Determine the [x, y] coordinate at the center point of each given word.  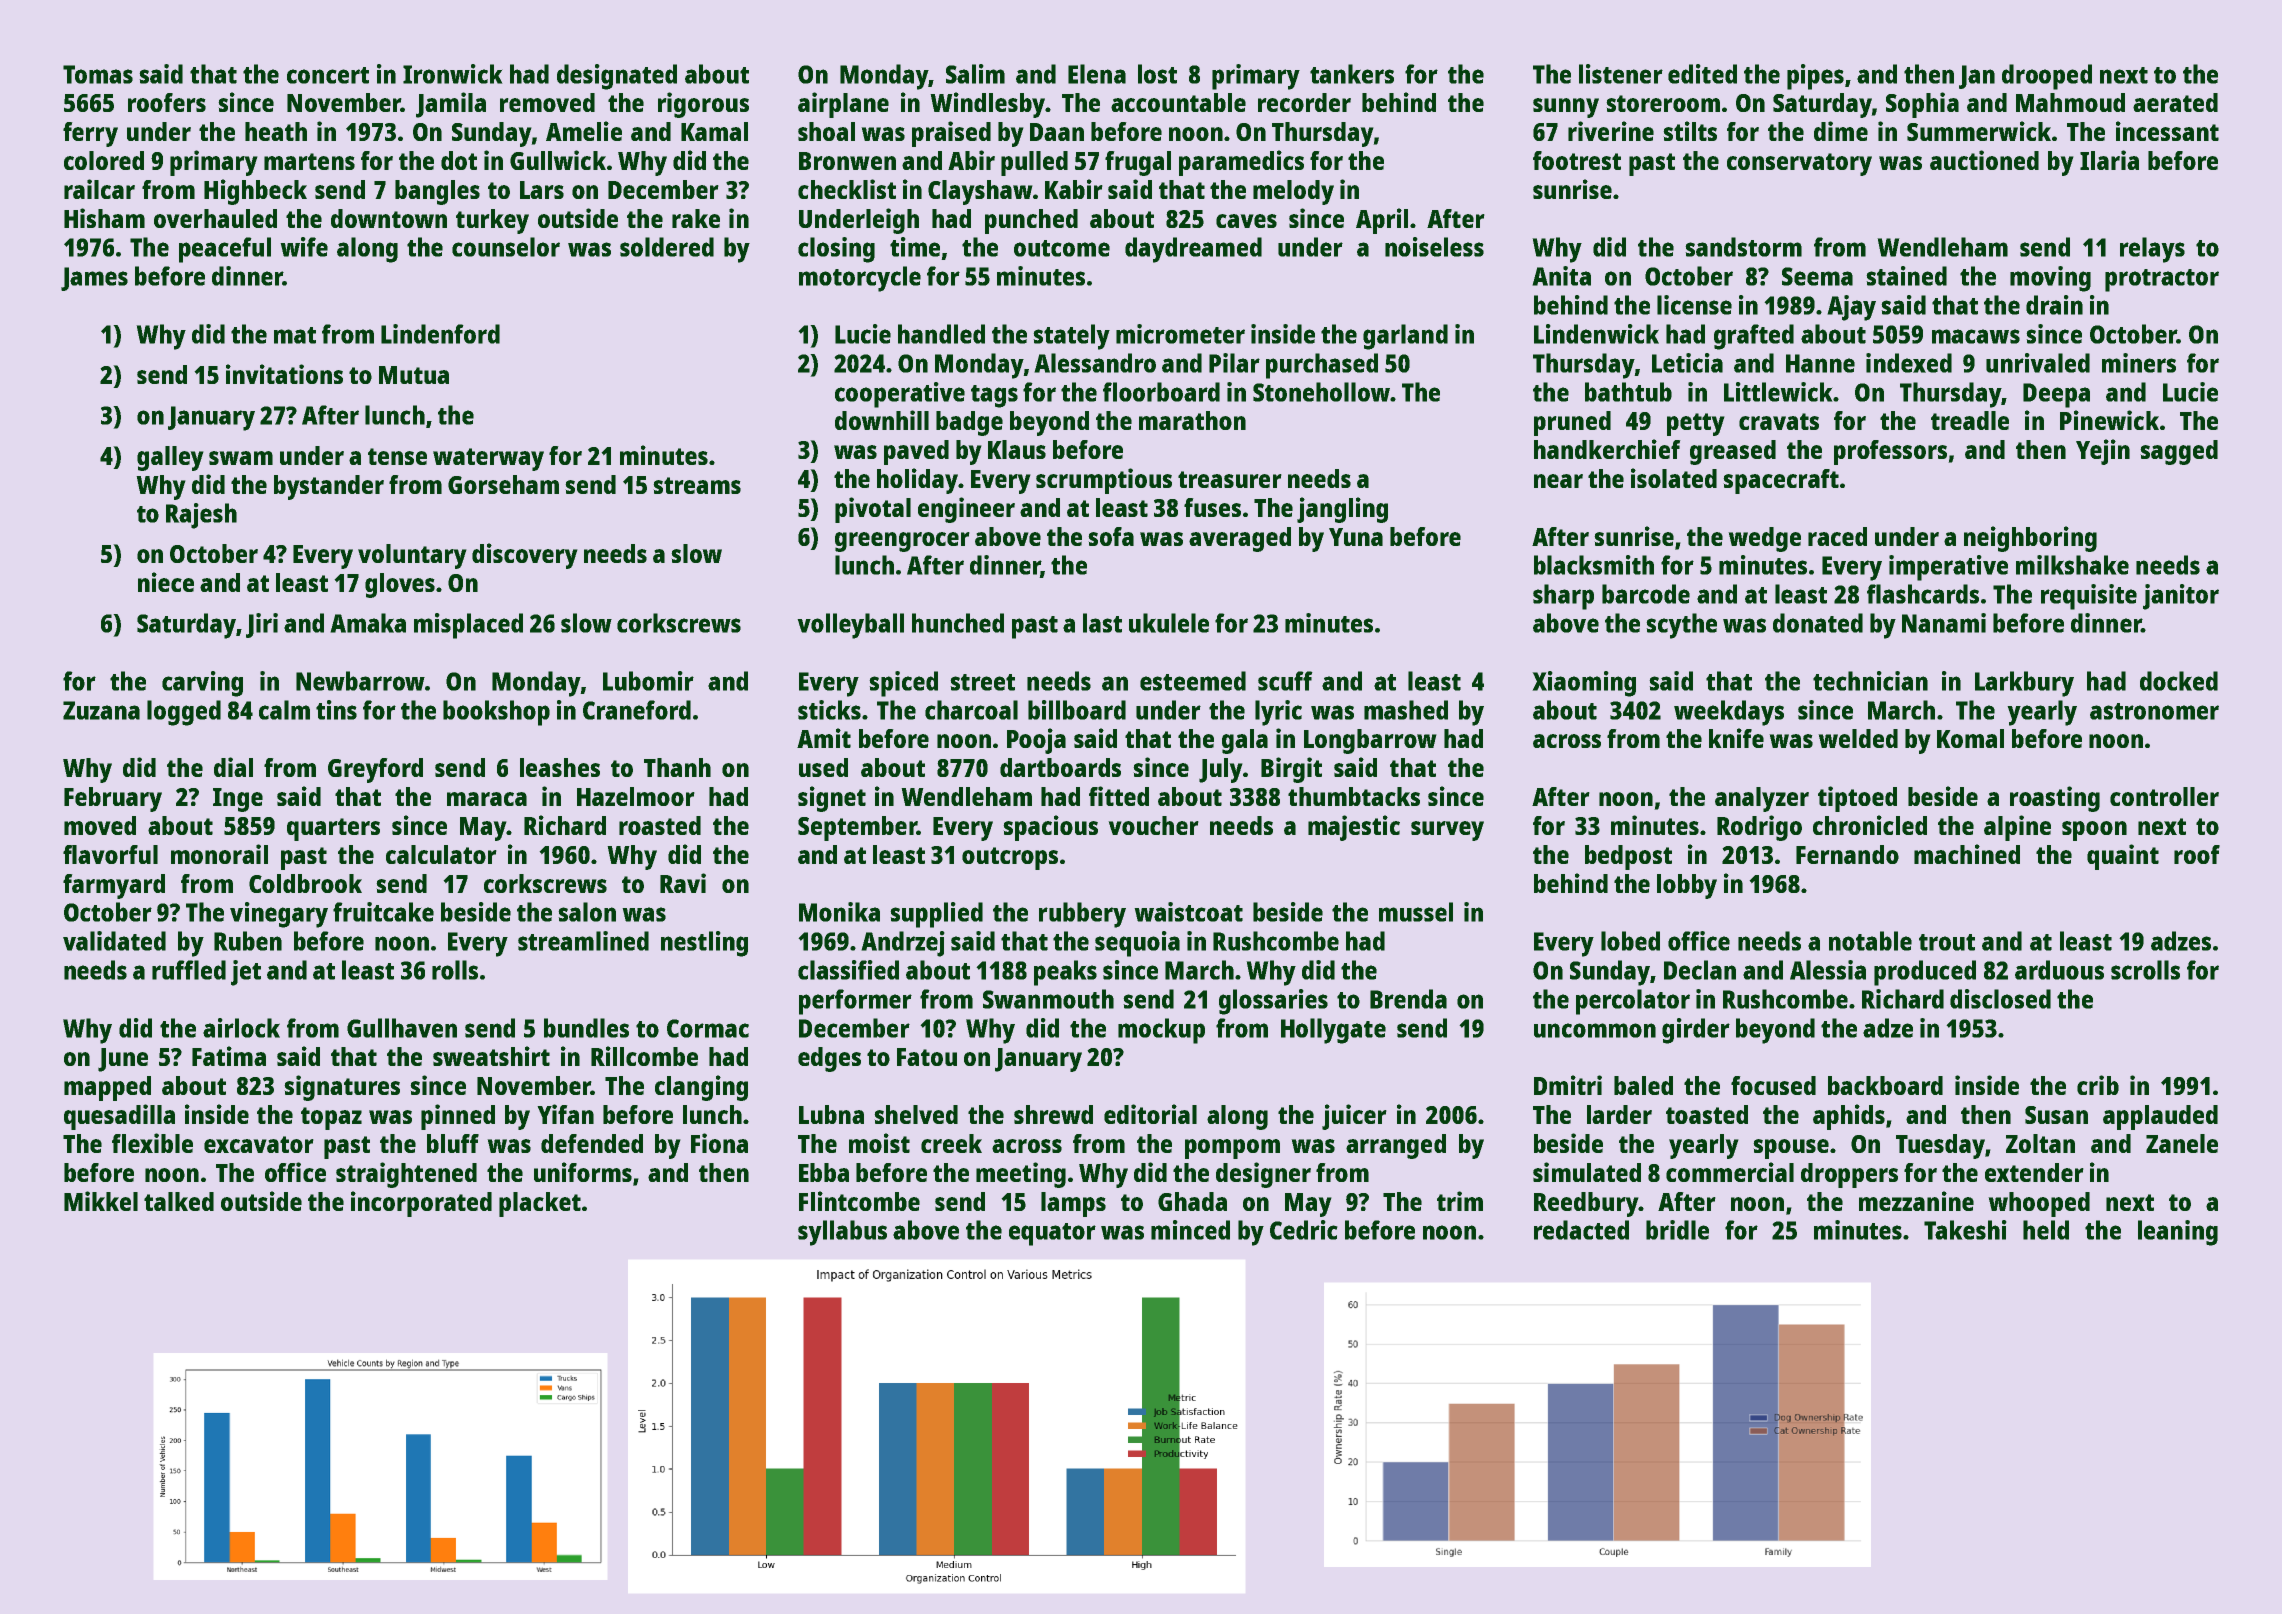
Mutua [414, 375]
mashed [1406, 710]
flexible [152, 1143]
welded [1858, 738]
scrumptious [1104, 481]
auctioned [1984, 160]
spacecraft [1781, 481]
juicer [1354, 1117]
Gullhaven [402, 1028]
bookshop [496, 713]
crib [2098, 1085]
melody [1293, 192]
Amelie [584, 131]
